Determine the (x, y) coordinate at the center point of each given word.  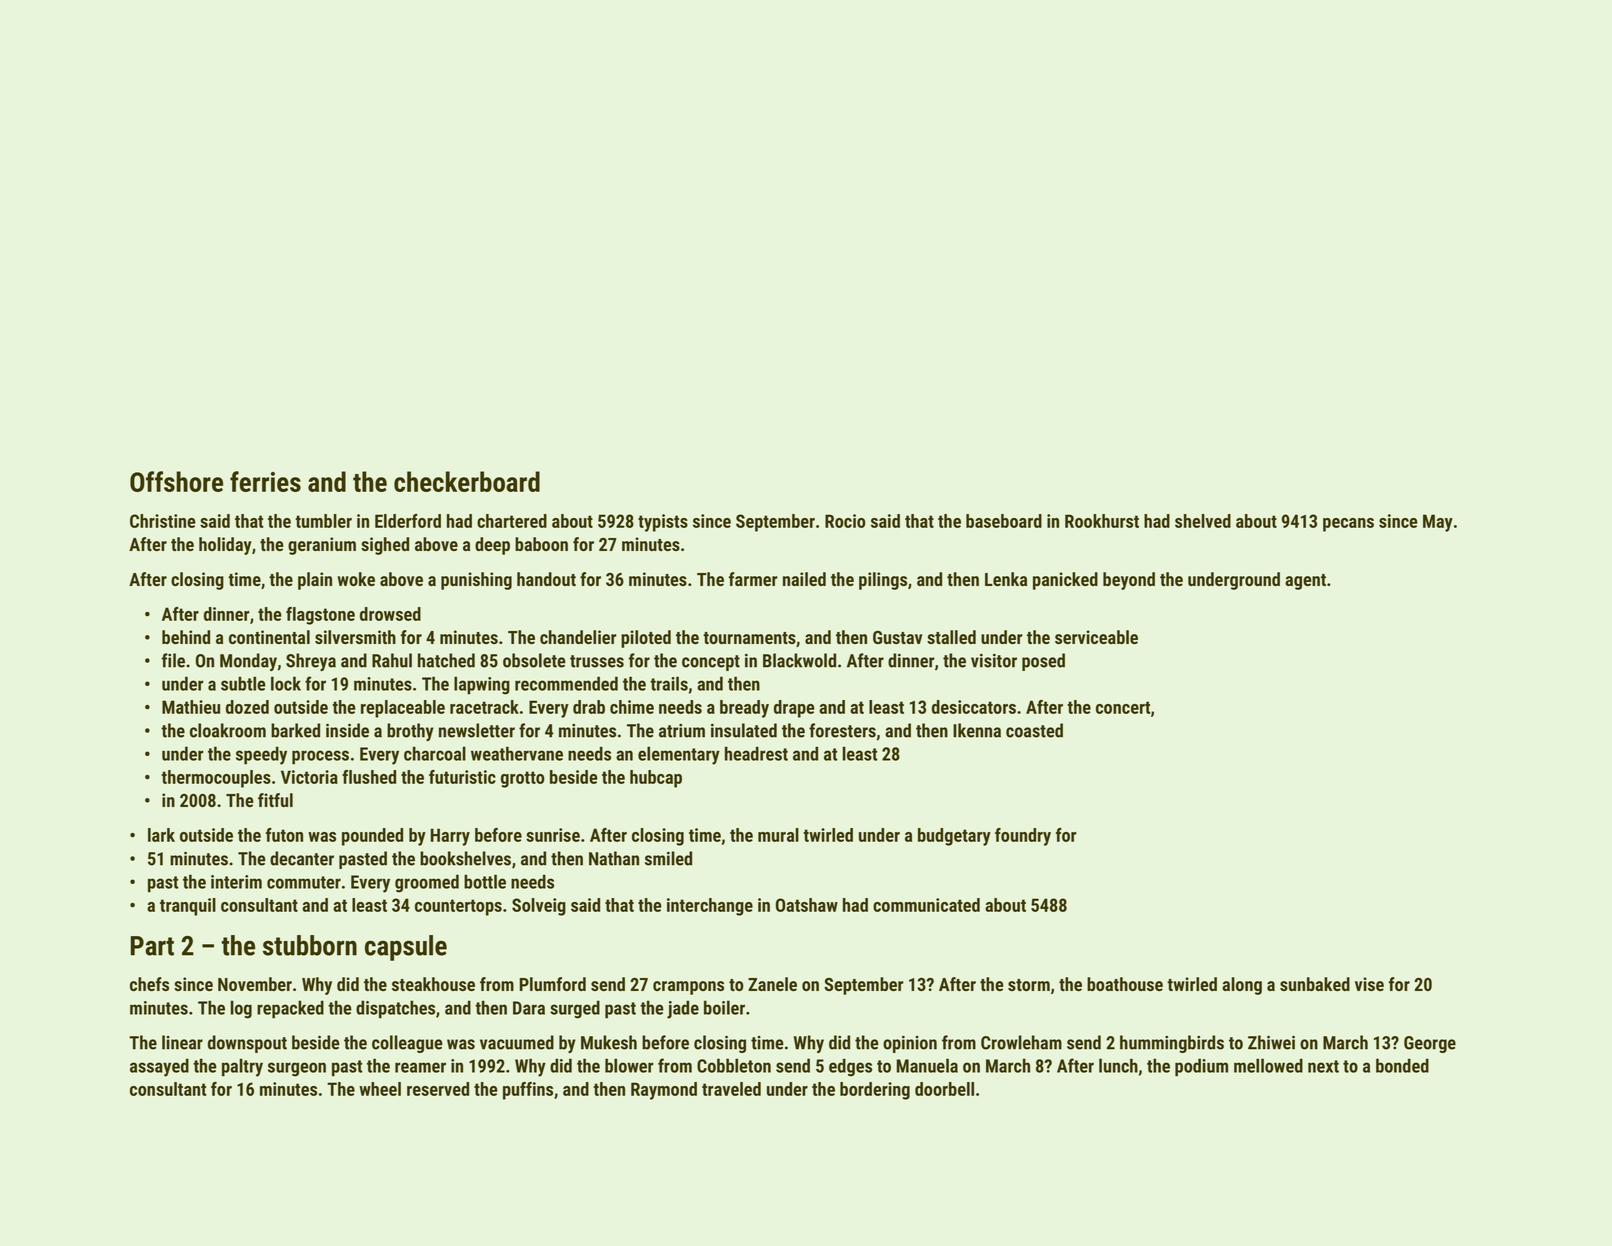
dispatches (395, 1009)
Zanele (772, 984)
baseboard (1004, 521)
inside (347, 730)
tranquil (188, 907)
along (1242, 986)
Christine (163, 521)
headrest (756, 753)
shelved (1203, 521)
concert (1123, 707)
